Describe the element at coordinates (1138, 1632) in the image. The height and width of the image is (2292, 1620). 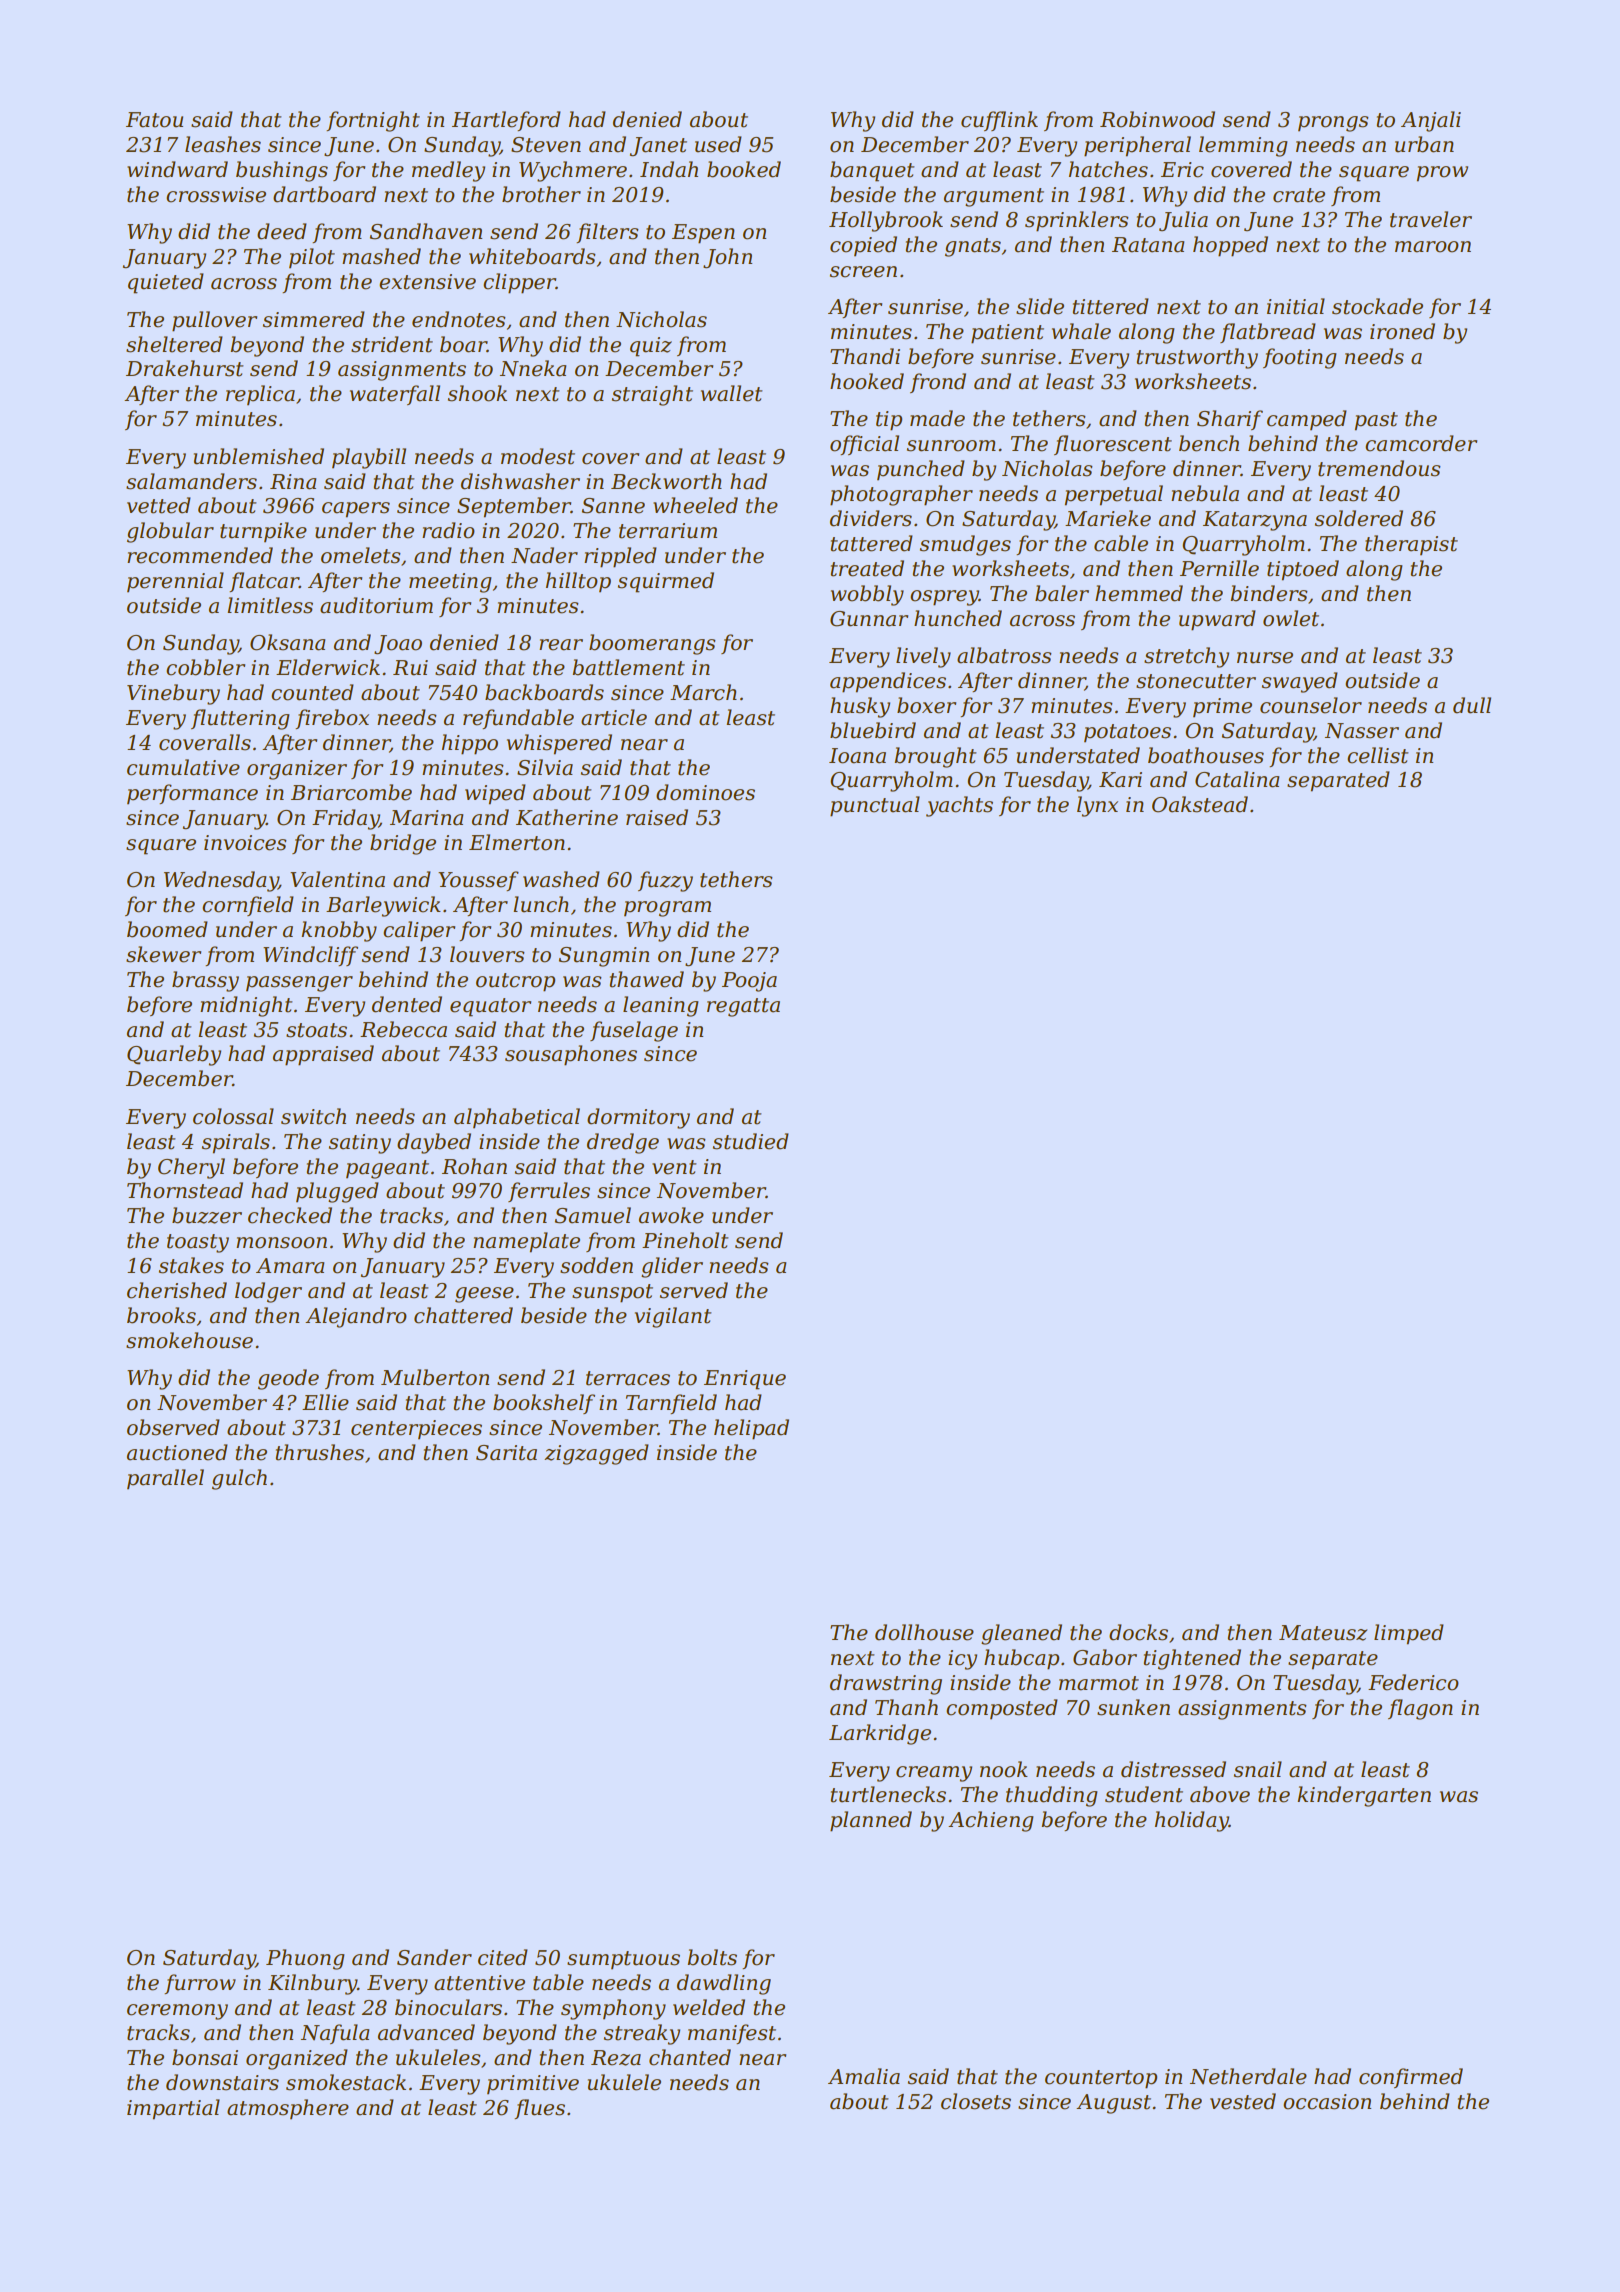
I see `docks` at that location.
